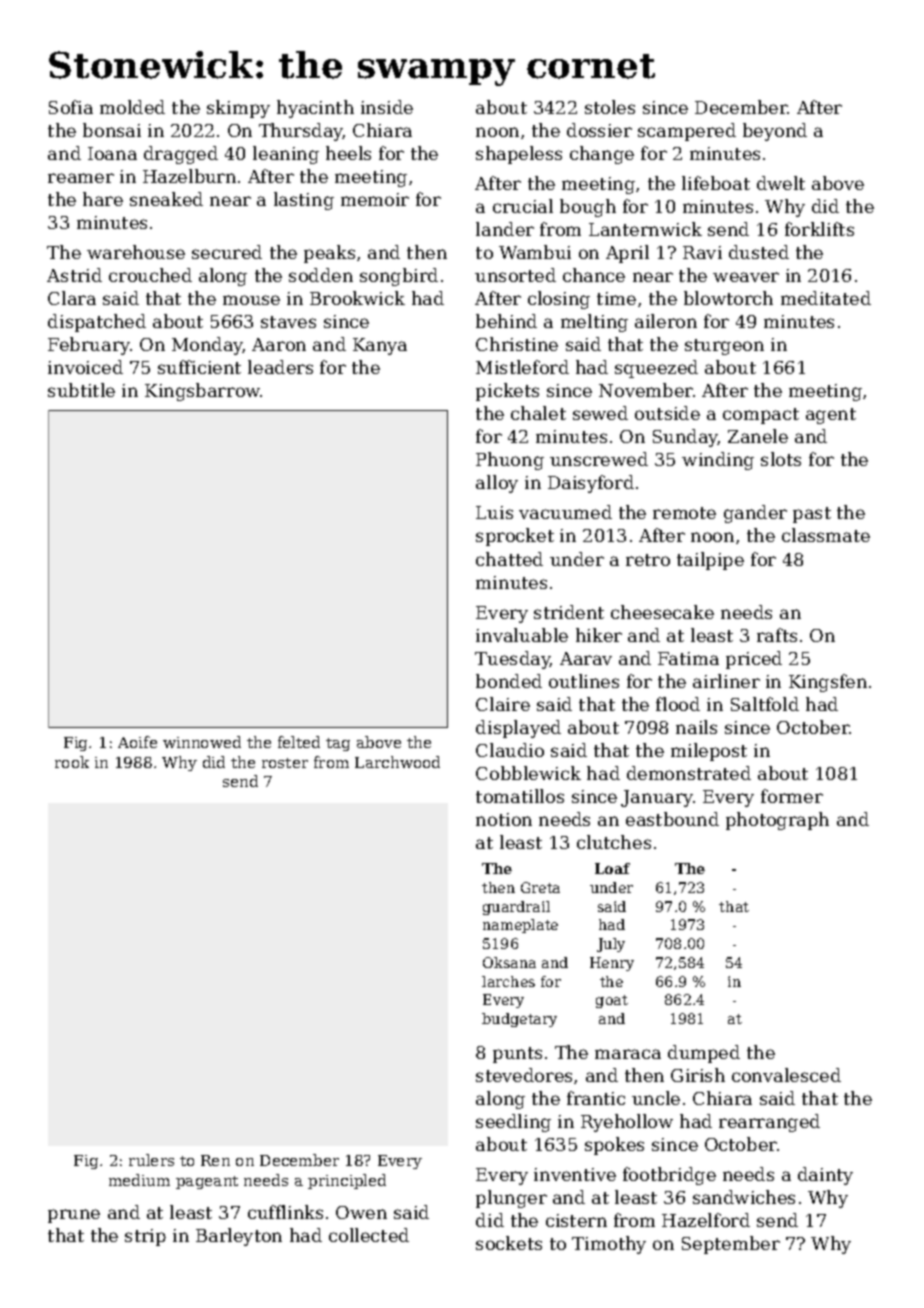  What do you see at coordinates (397, 762) in the screenshot?
I see `Larchwood` at bounding box center [397, 762].
